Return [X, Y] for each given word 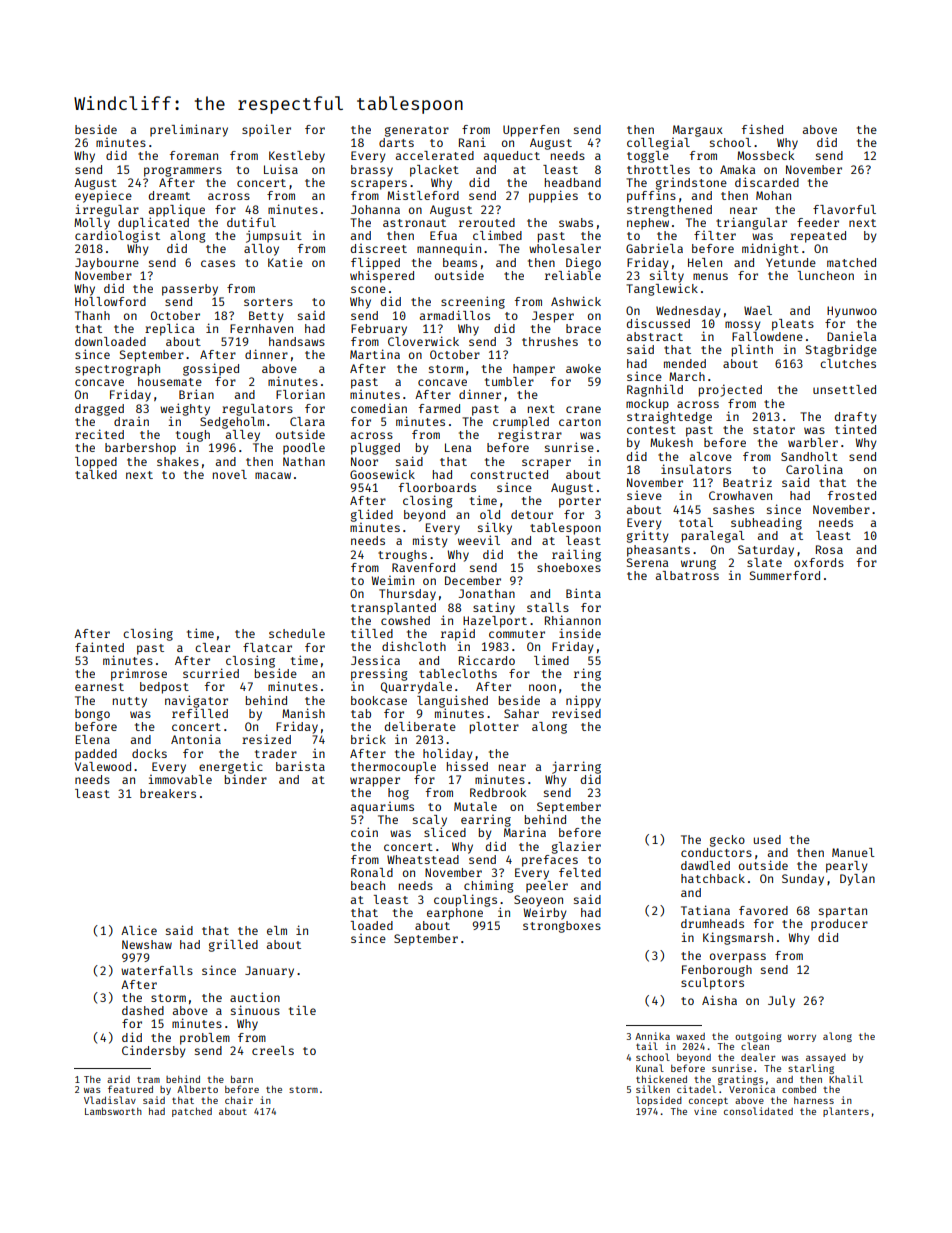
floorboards [437, 487]
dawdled [705, 865]
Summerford [785, 575]
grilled [233, 945]
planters [846, 1112]
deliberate [420, 726]
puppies [553, 196]
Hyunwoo [852, 312]
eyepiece [103, 197]
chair [239, 1100]
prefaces [550, 861]
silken [653, 1089]
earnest [99, 687]
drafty [856, 418]
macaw [273, 475]
